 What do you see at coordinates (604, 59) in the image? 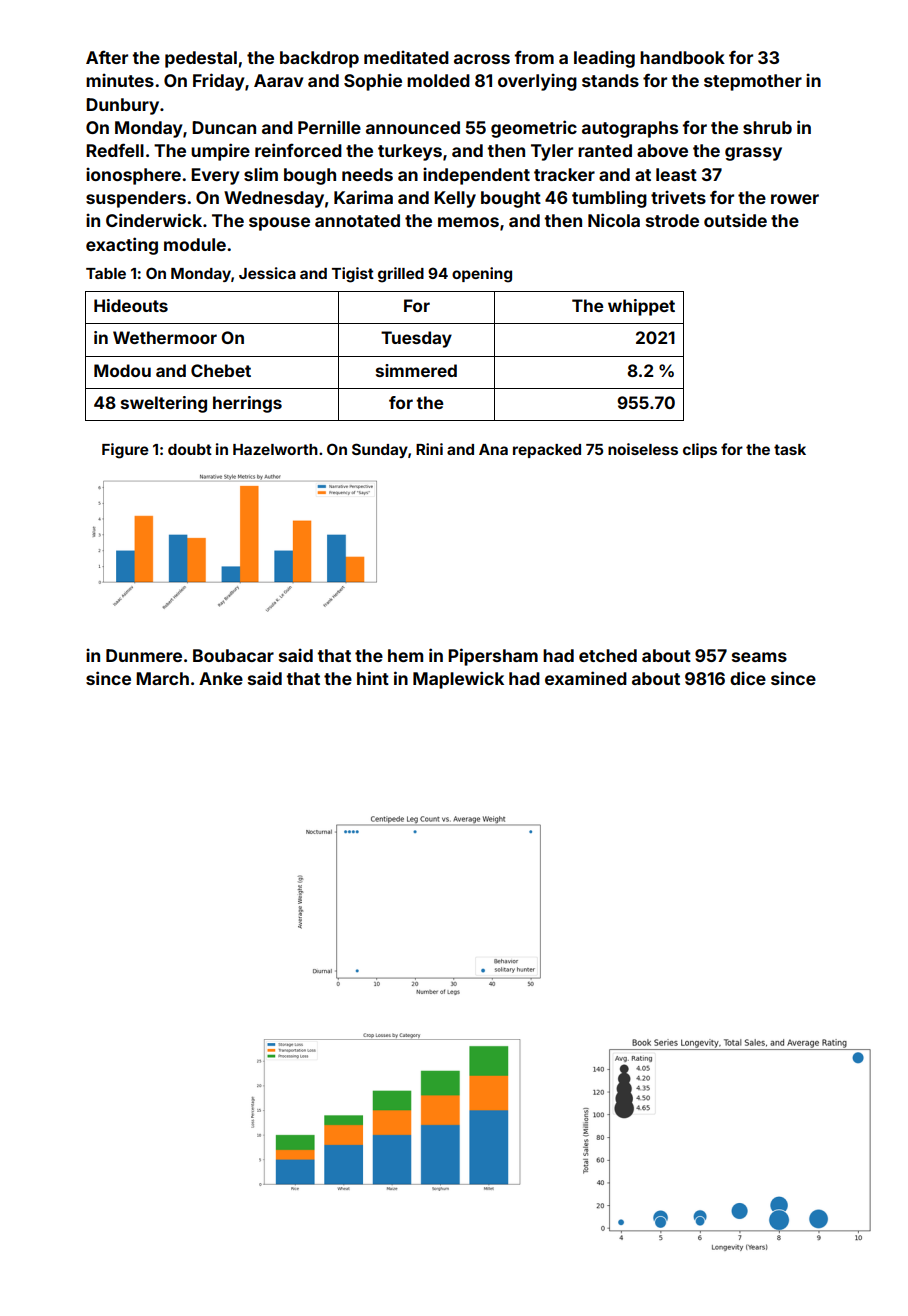
I see `leading` at bounding box center [604, 59].
